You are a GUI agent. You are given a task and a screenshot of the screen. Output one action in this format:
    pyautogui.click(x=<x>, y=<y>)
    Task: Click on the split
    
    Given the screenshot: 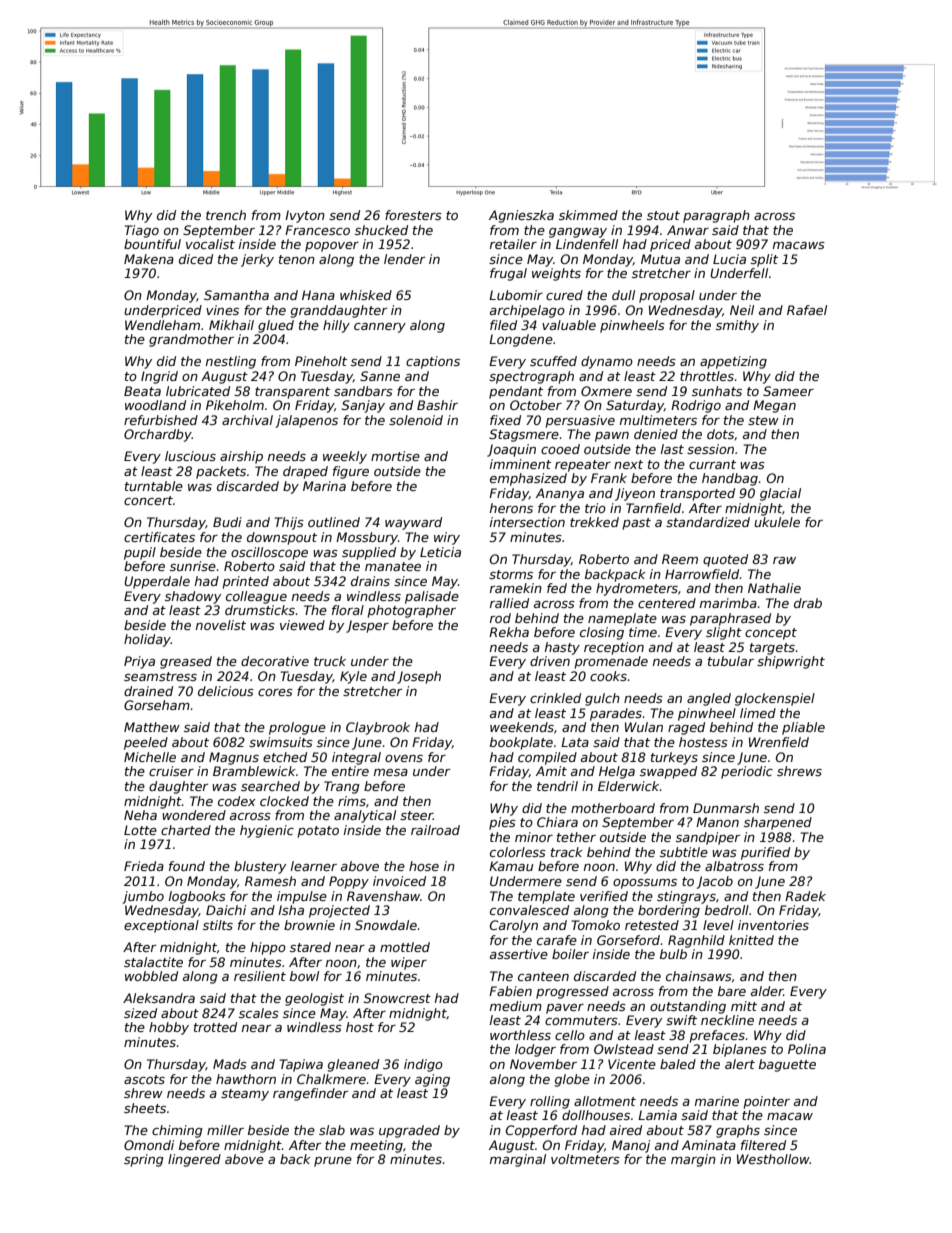 What is the action you would take?
    pyautogui.click(x=764, y=260)
